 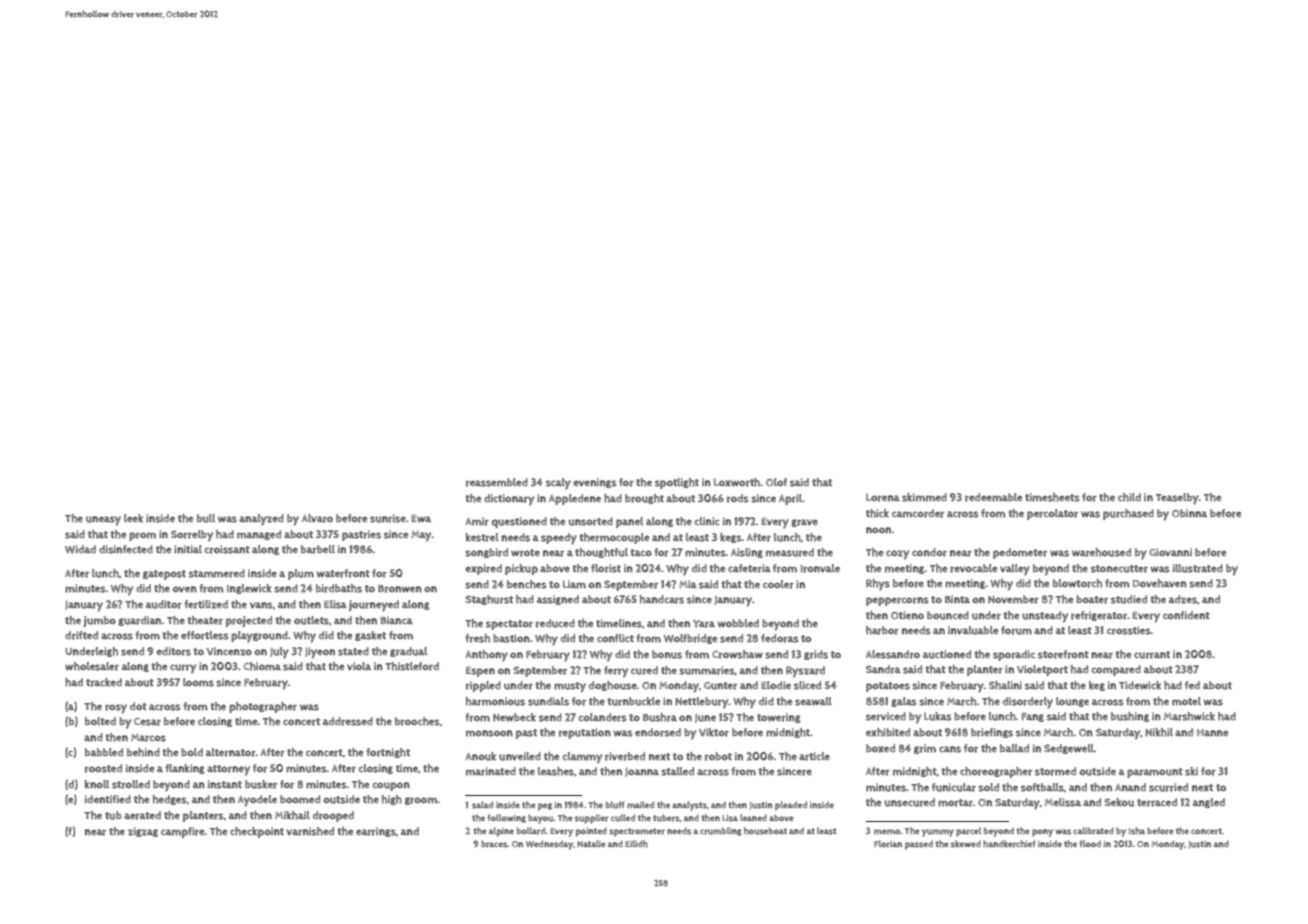 I want to click on stammered, so click(x=217, y=573).
